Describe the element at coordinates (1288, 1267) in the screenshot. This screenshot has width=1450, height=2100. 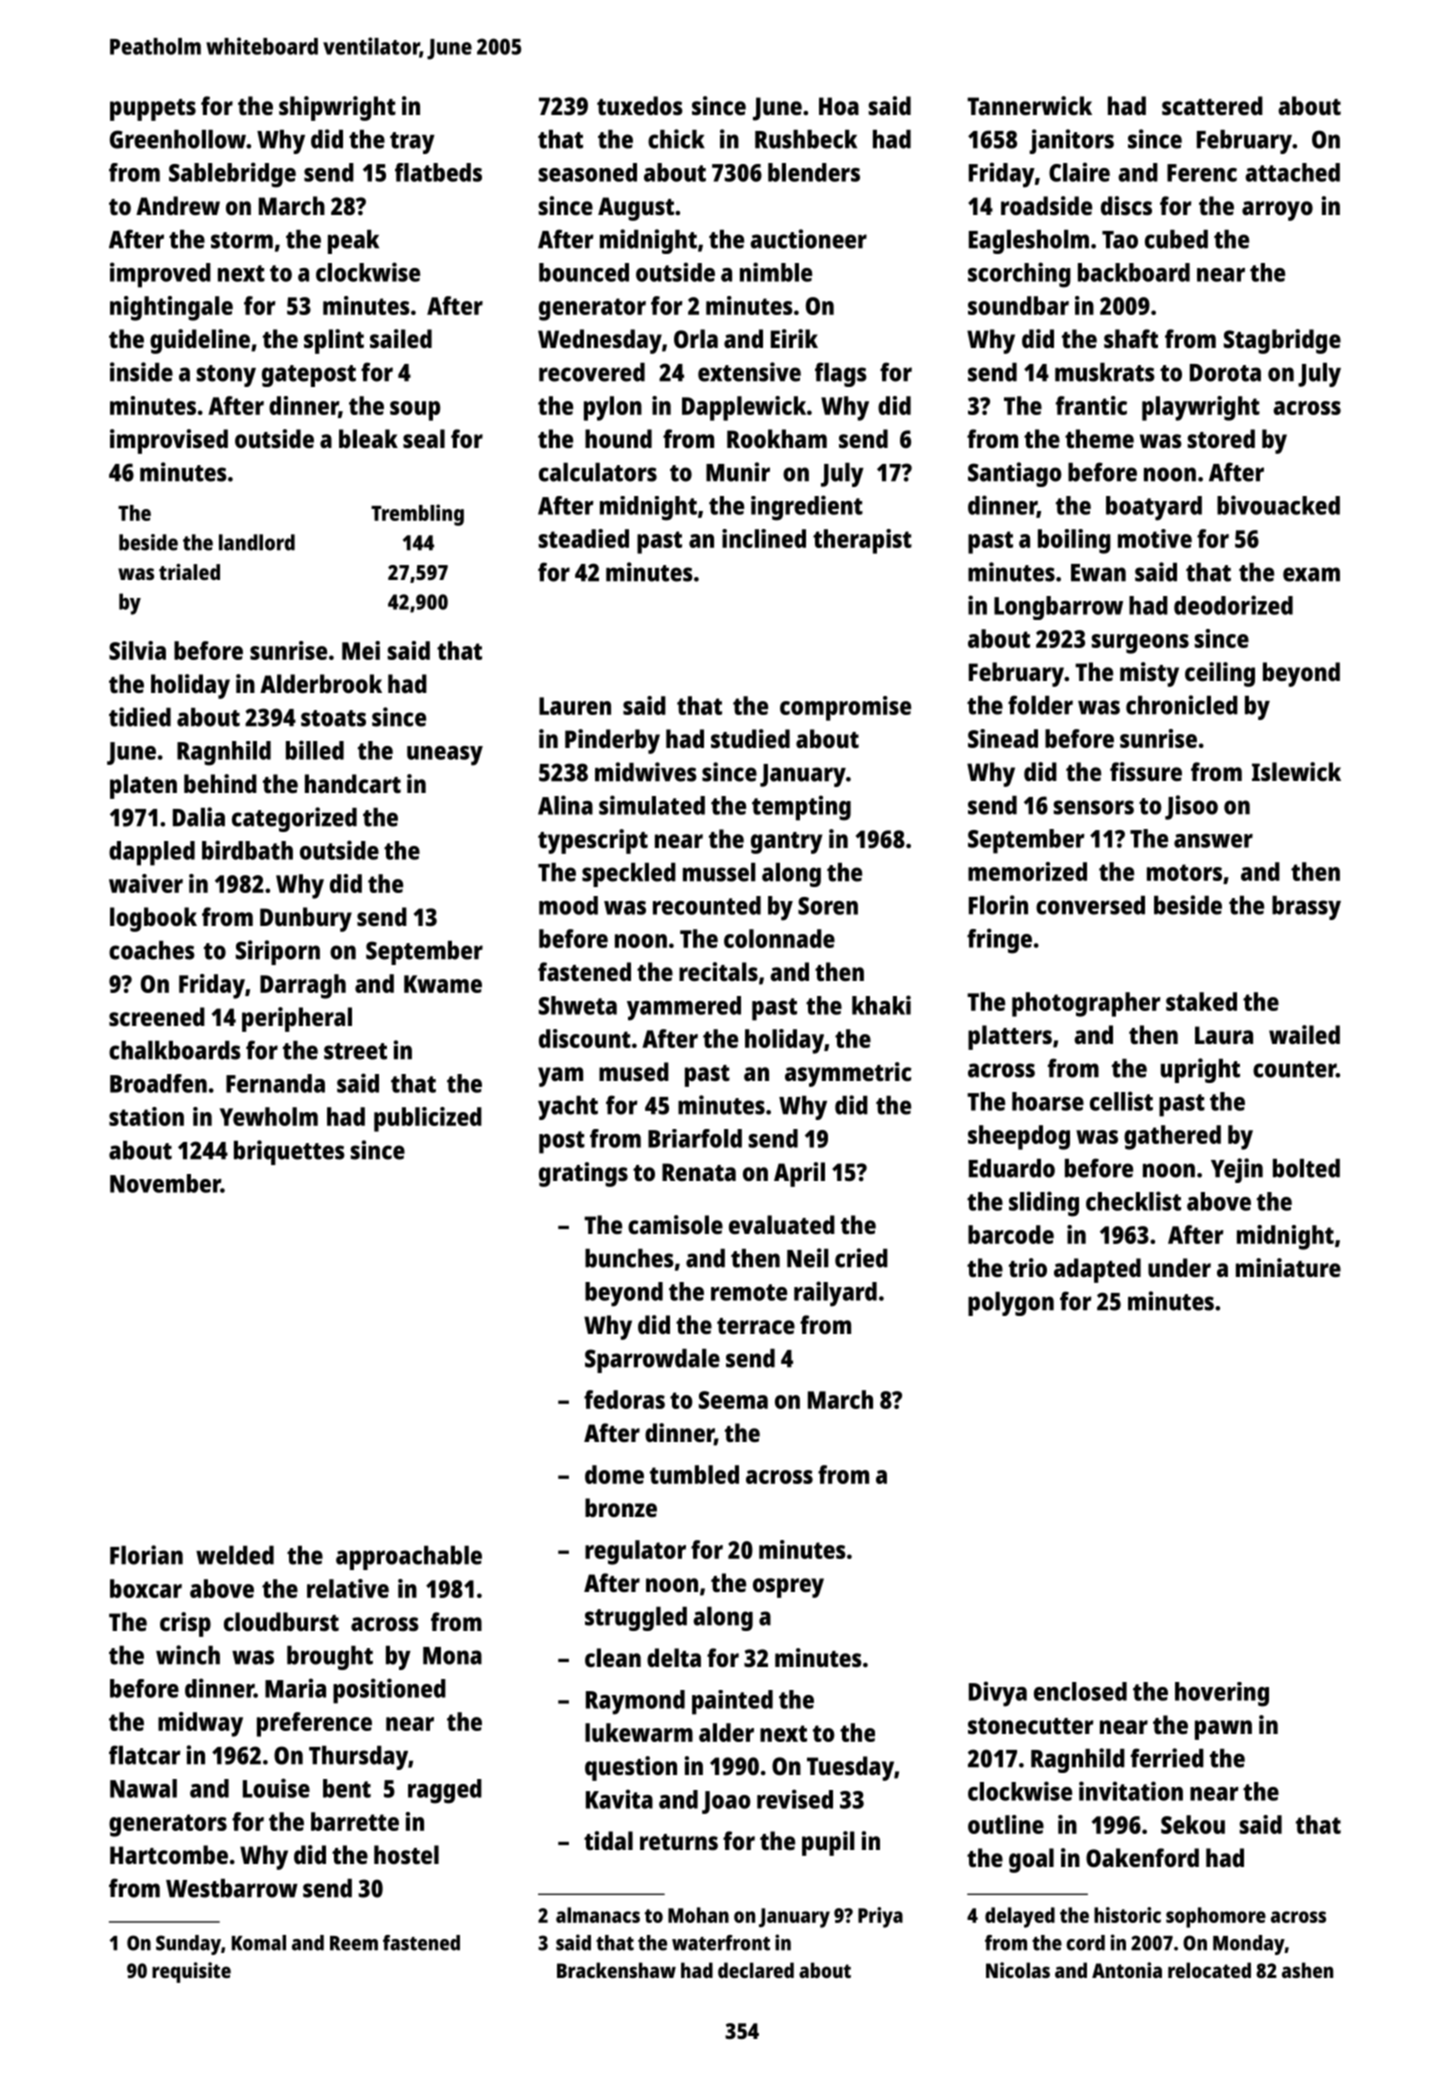
I see `miniature` at that location.
